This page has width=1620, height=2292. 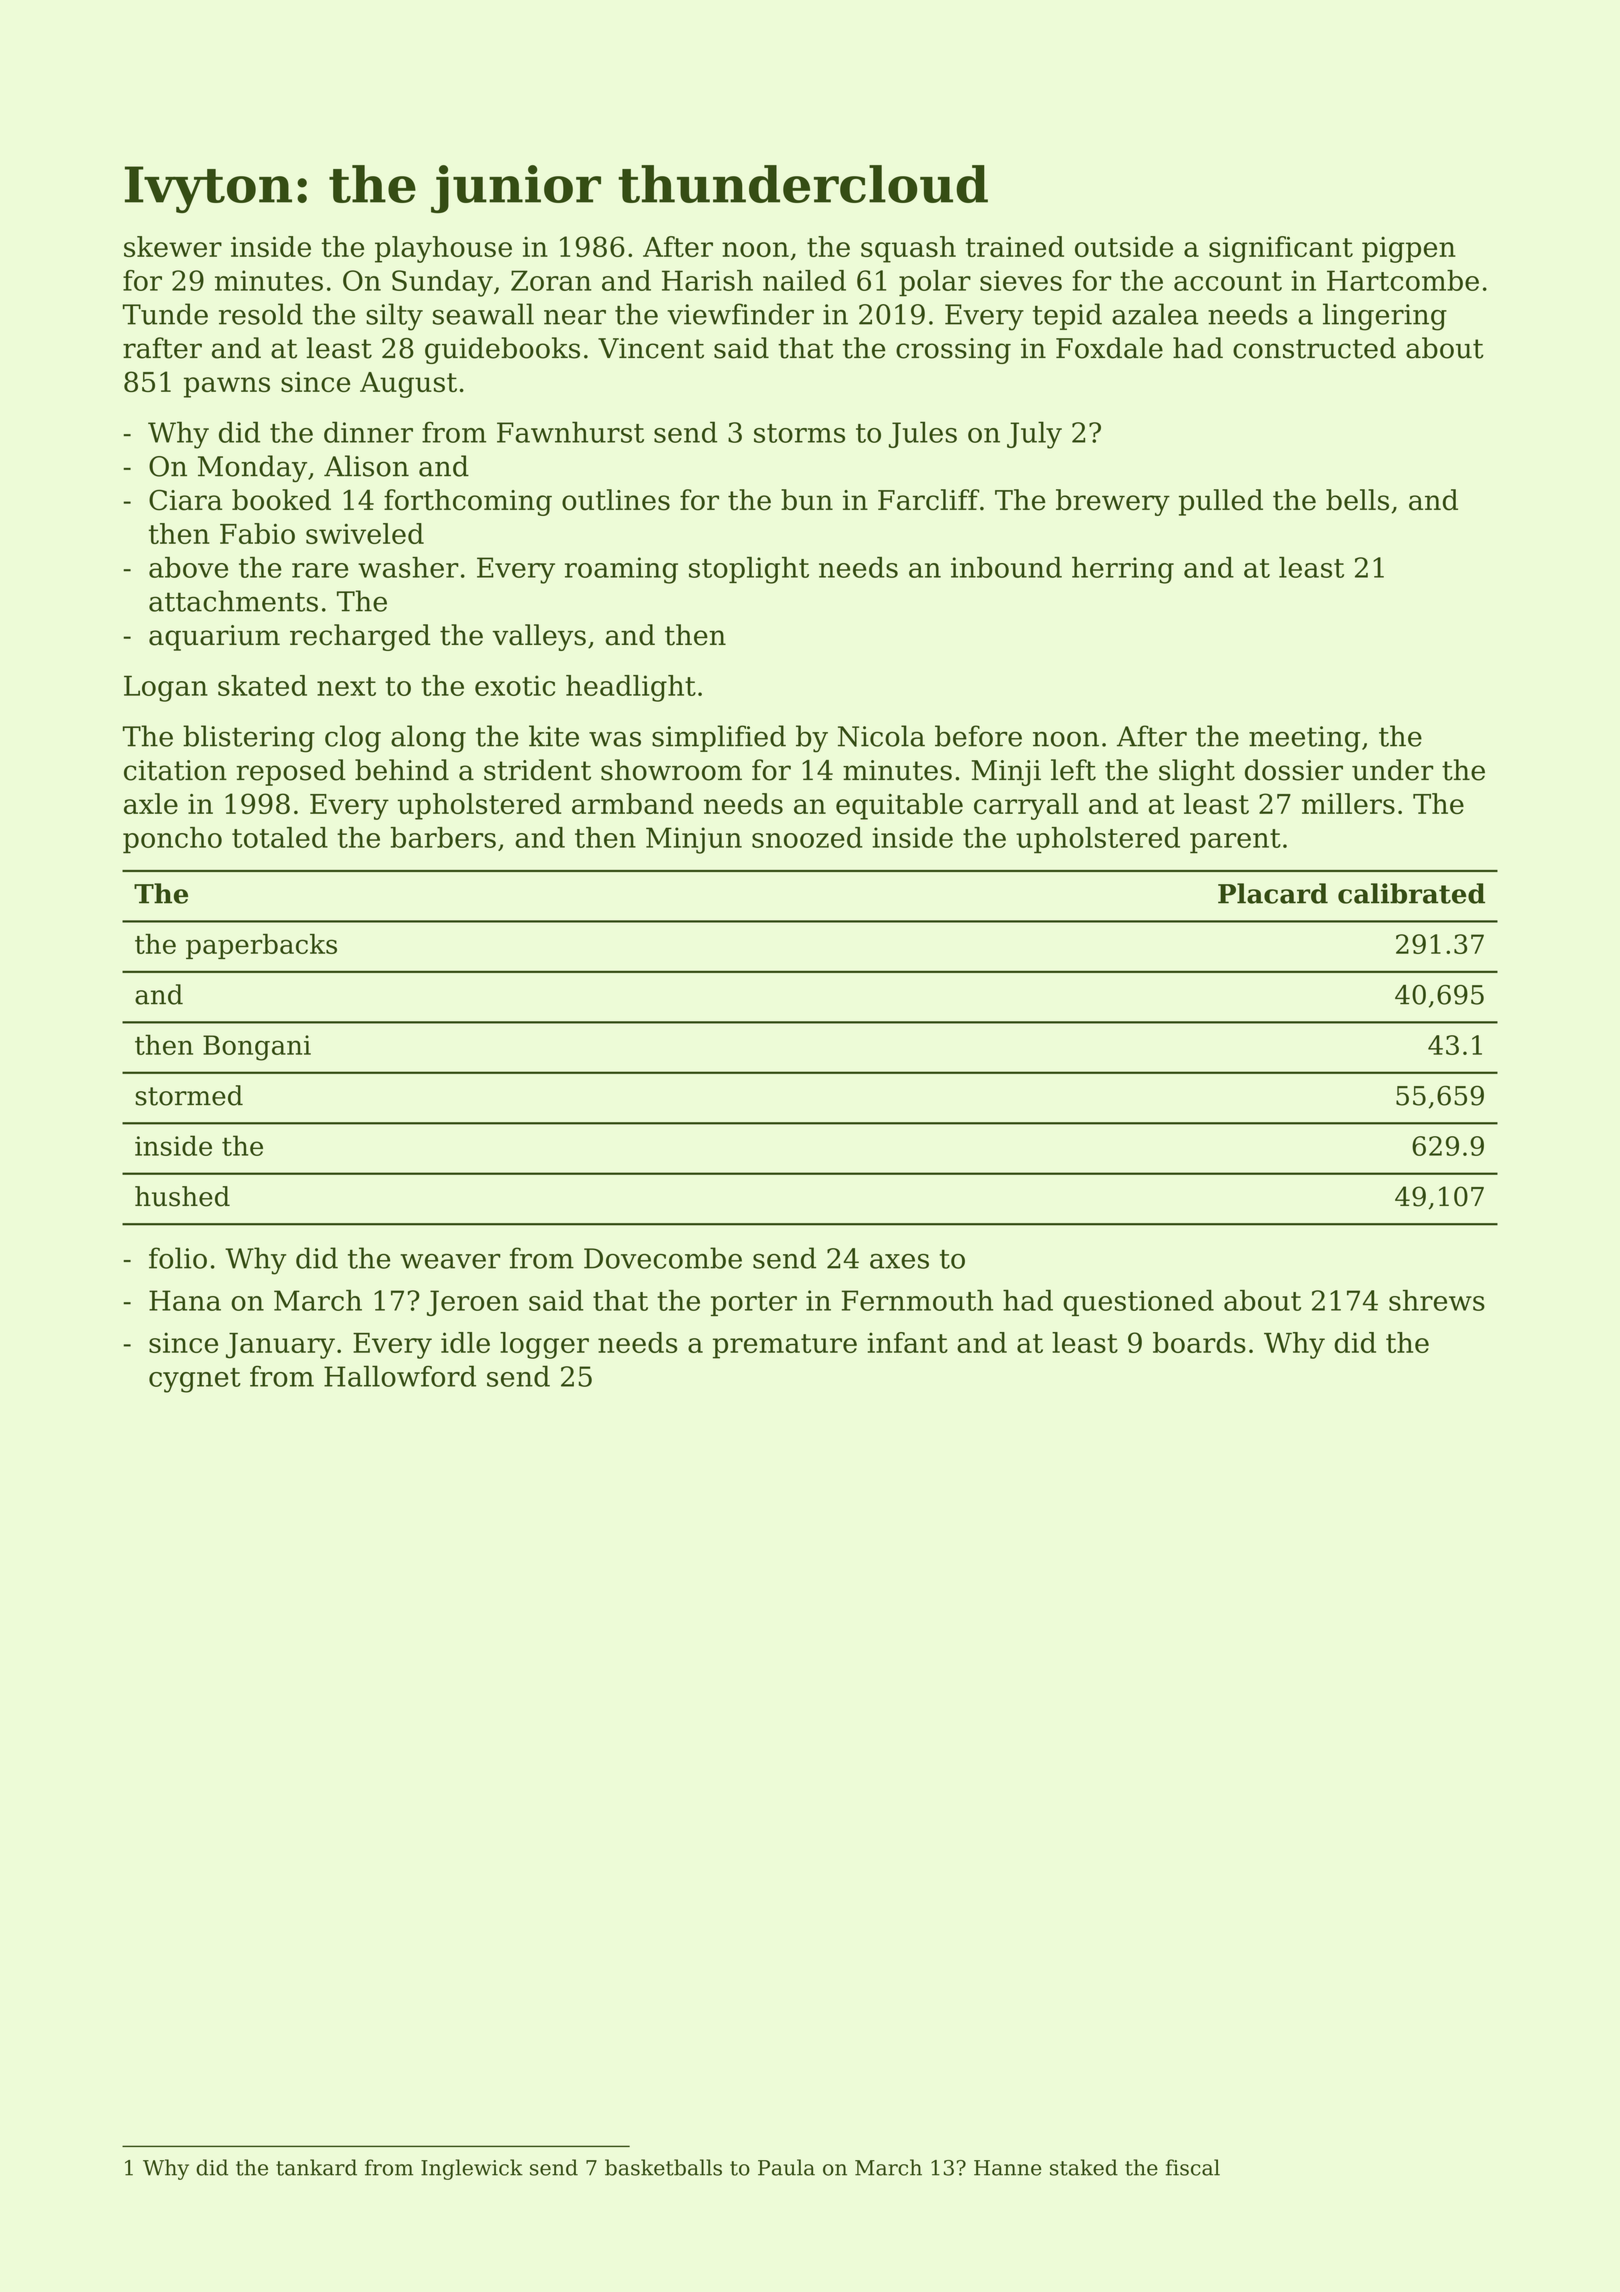 I want to click on infant, so click(x=907, y=1342).
